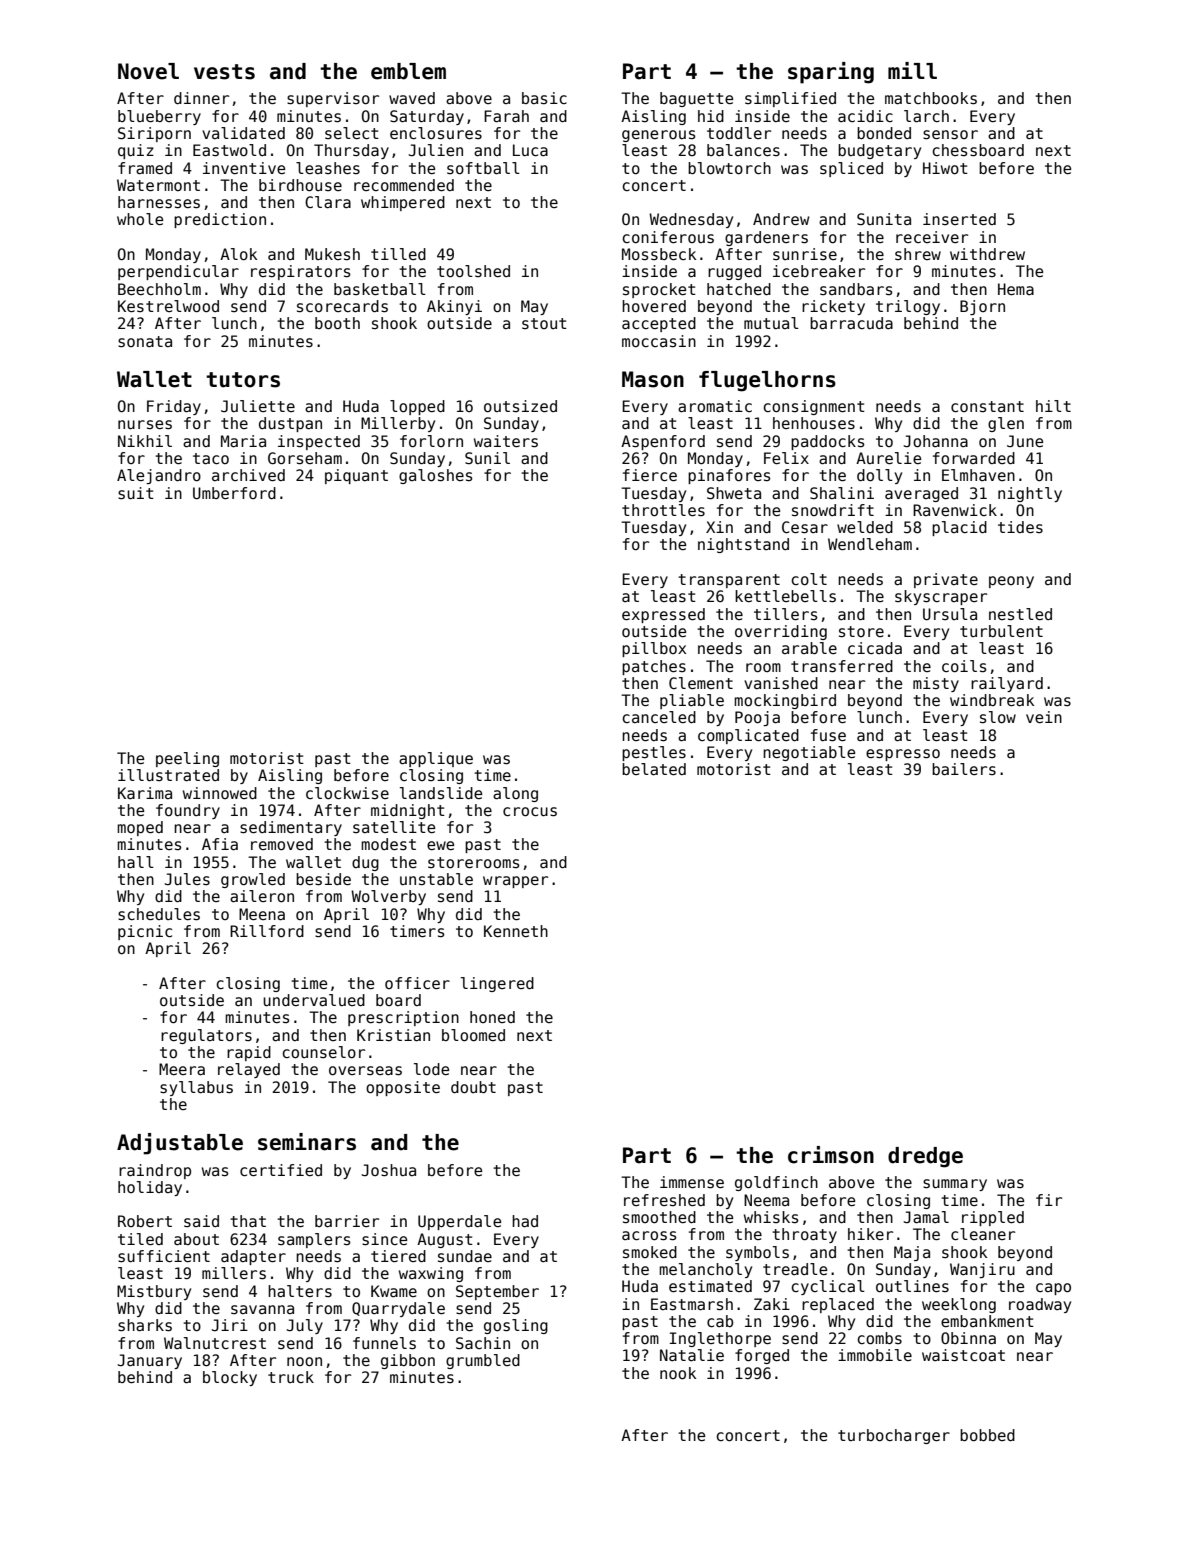 The height and width of the page is (1543, 1193). Describe the element at coordinates (879, 151) in the page. I see `budgetary` at that location.
